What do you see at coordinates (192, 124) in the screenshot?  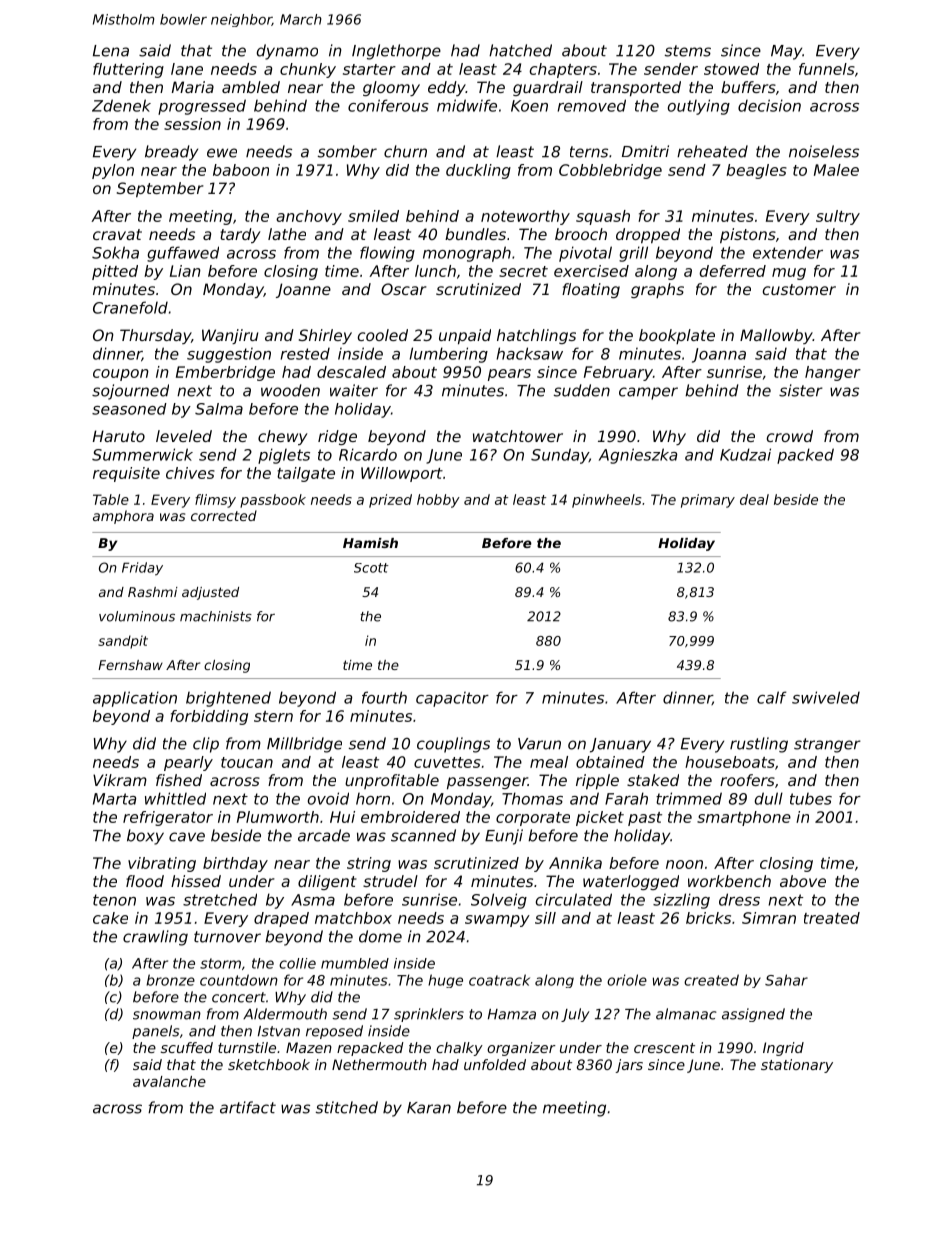 I see `session` at bounding box center [192, 124].
